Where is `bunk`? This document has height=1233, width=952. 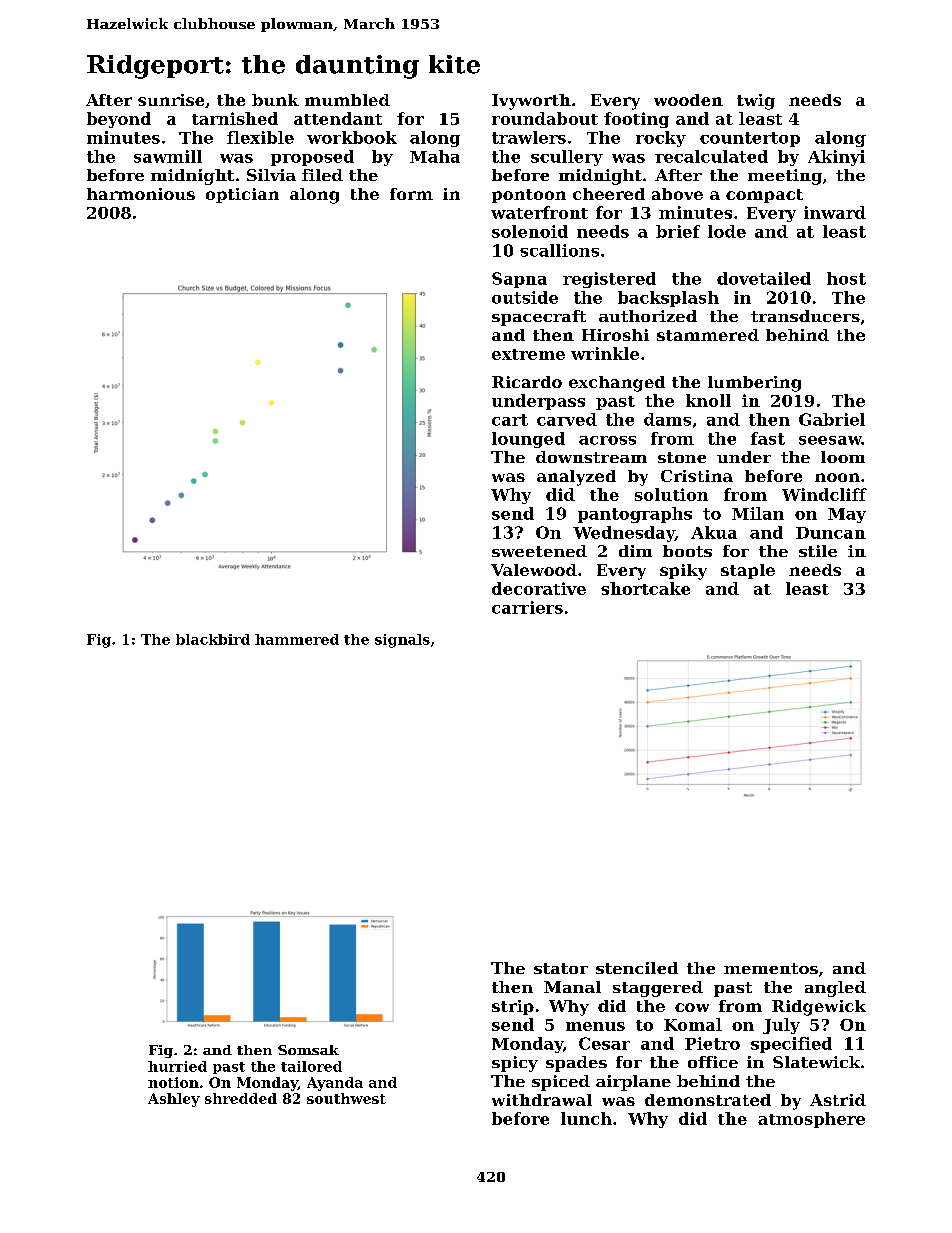
bunk is located at coordinates (275, 100).
